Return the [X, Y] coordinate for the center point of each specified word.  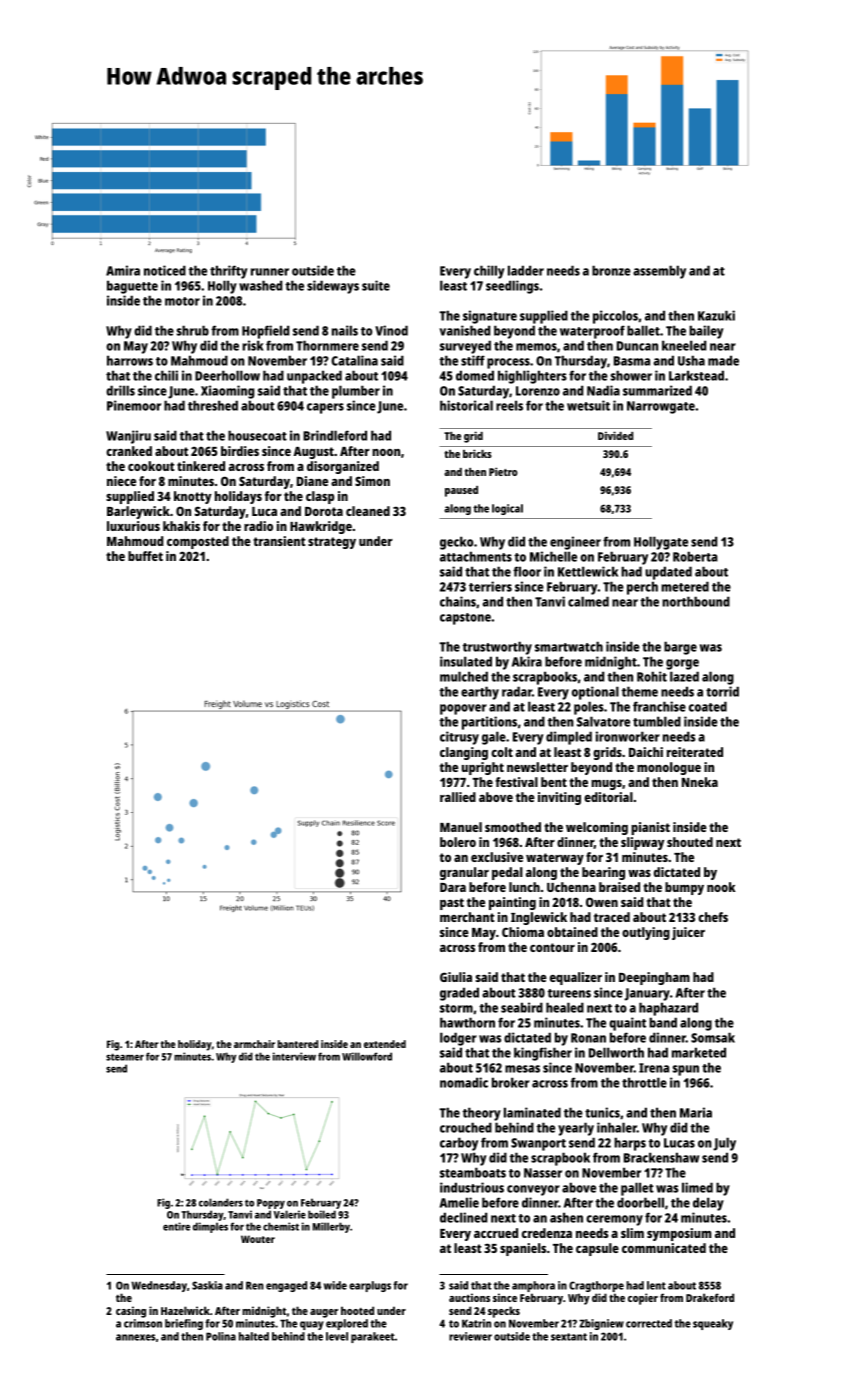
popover [463, 709]
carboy [459, 1144]
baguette [132, 287]
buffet [145, 556]
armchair [254, 1044]
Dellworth [616, 1052]
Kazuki [716, 315]
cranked [129, 451]
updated [668, 573]
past [452, 904]
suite [376, 285]
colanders [221, 1202]
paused [461, 491]
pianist [650, 828]
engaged [286, 1286]
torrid [722, 691]
